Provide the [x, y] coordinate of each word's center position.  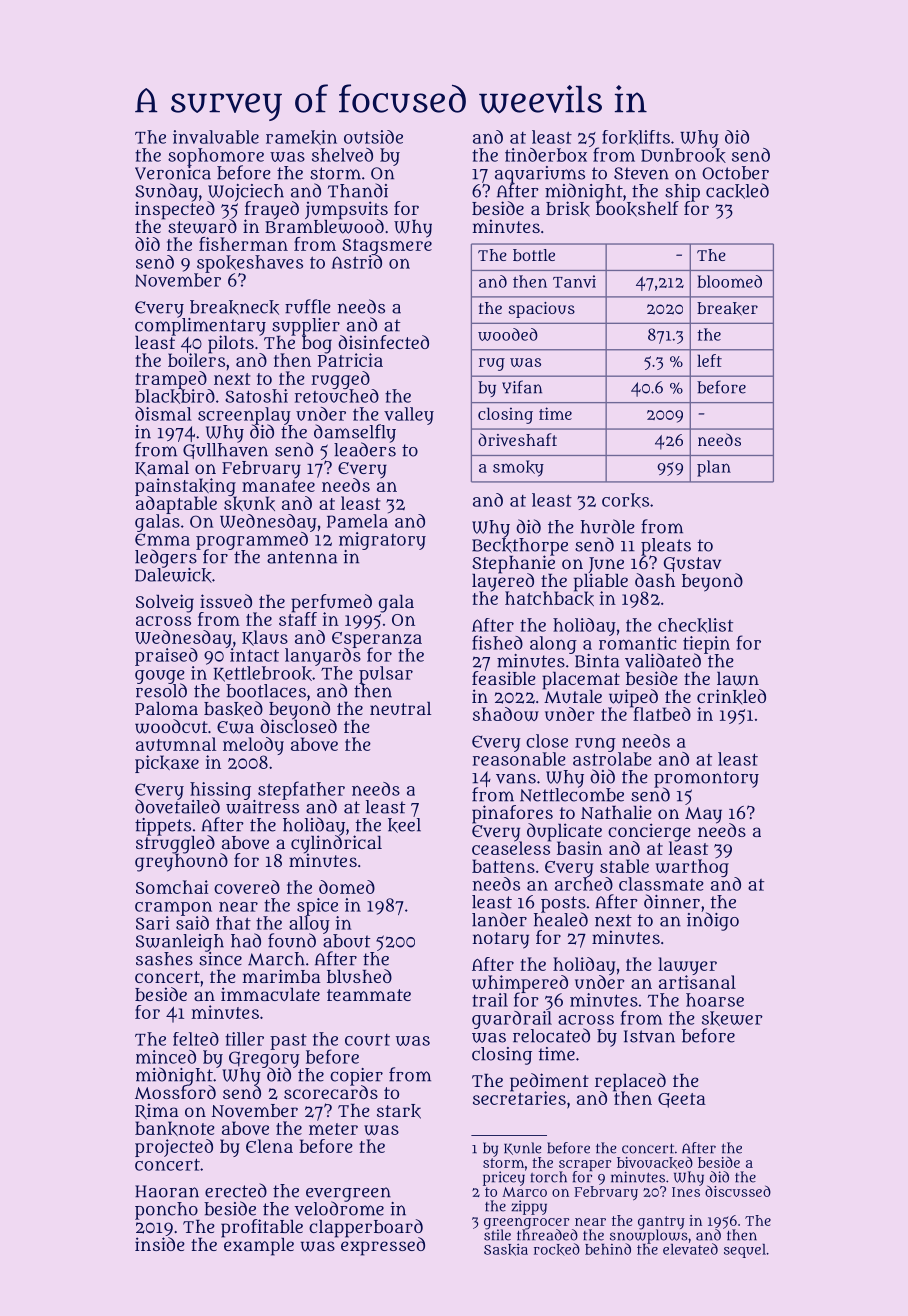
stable [624, 866]
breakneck [234, 307]
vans [516, 778]
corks [625, 500]
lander [499, 919]
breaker [727, 309]
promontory [706, 779]
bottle [534, 255]
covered [247, 887]
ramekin [301, 137]
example [259, 1247]
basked [233, 709]
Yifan [522, 387]
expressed [383, 1246]
